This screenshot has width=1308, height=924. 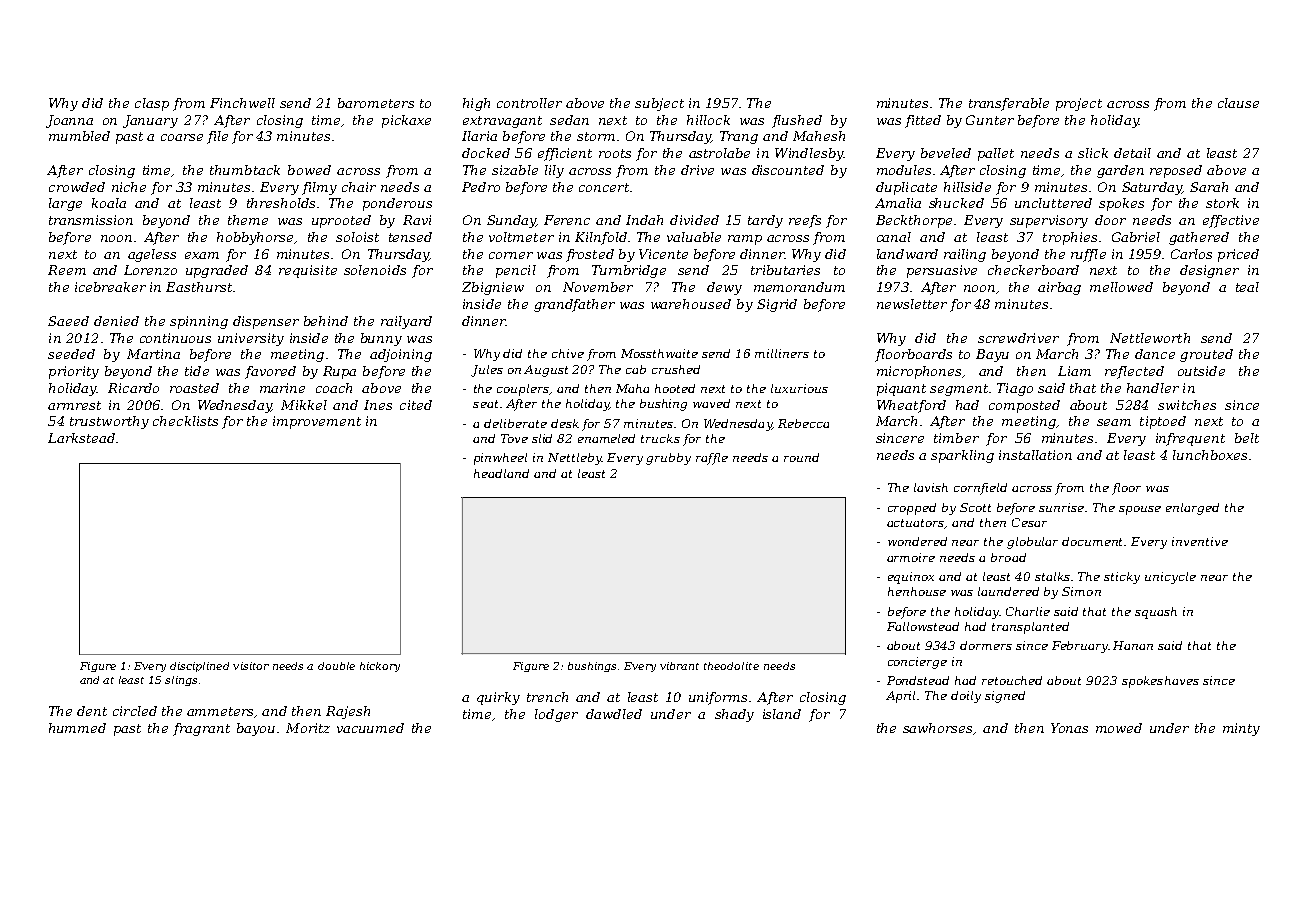 What do you see at coordinates (1029, 522) in the screenshot?
I see `Cesar` at bounding box center [1029, 522].
